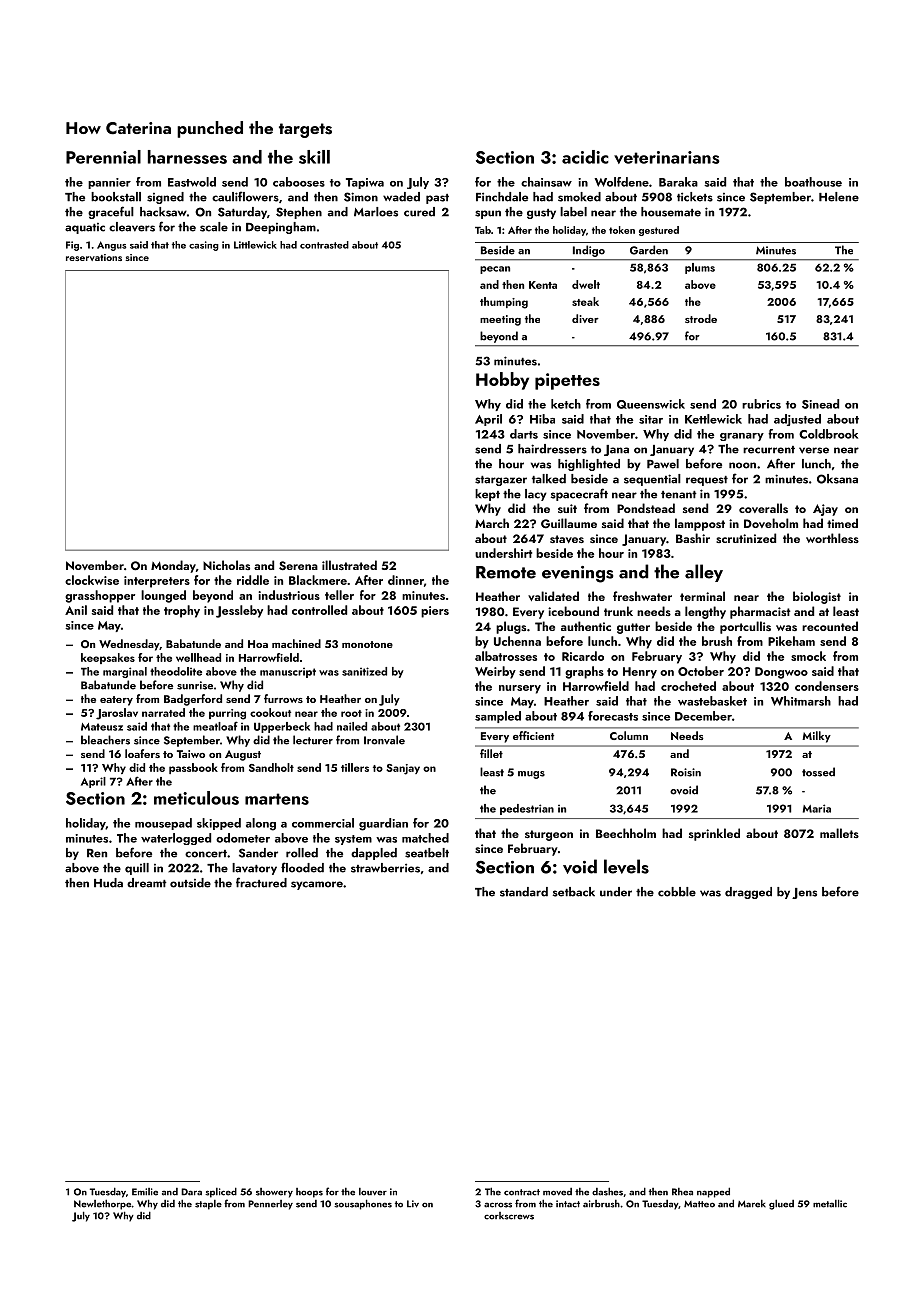 The image size is (924, 1308). Describe the element at coordinates (804, 893) in the image. I see `Jens` at that location.
